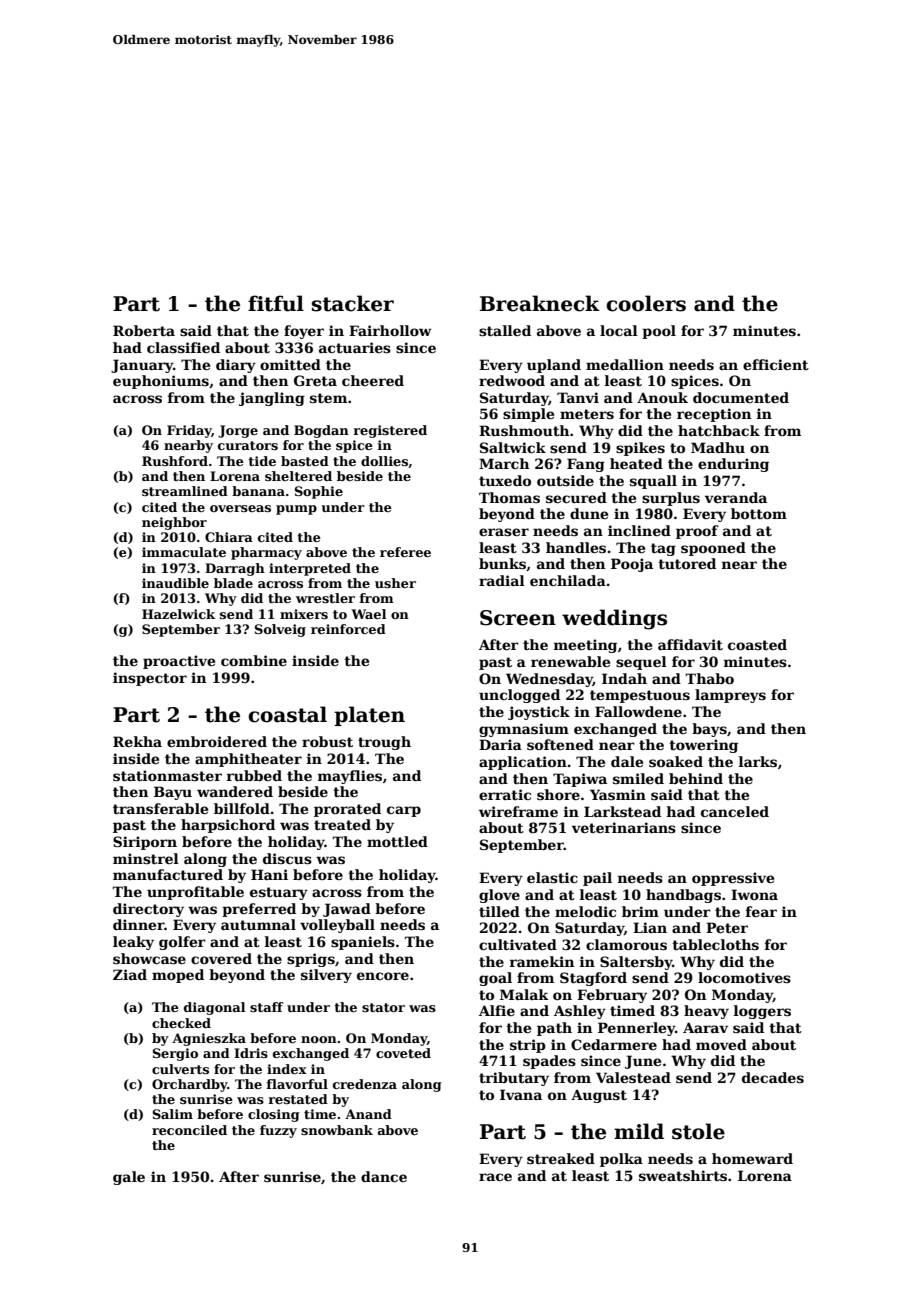  I want to click on rubbed, so click(254, 775).
